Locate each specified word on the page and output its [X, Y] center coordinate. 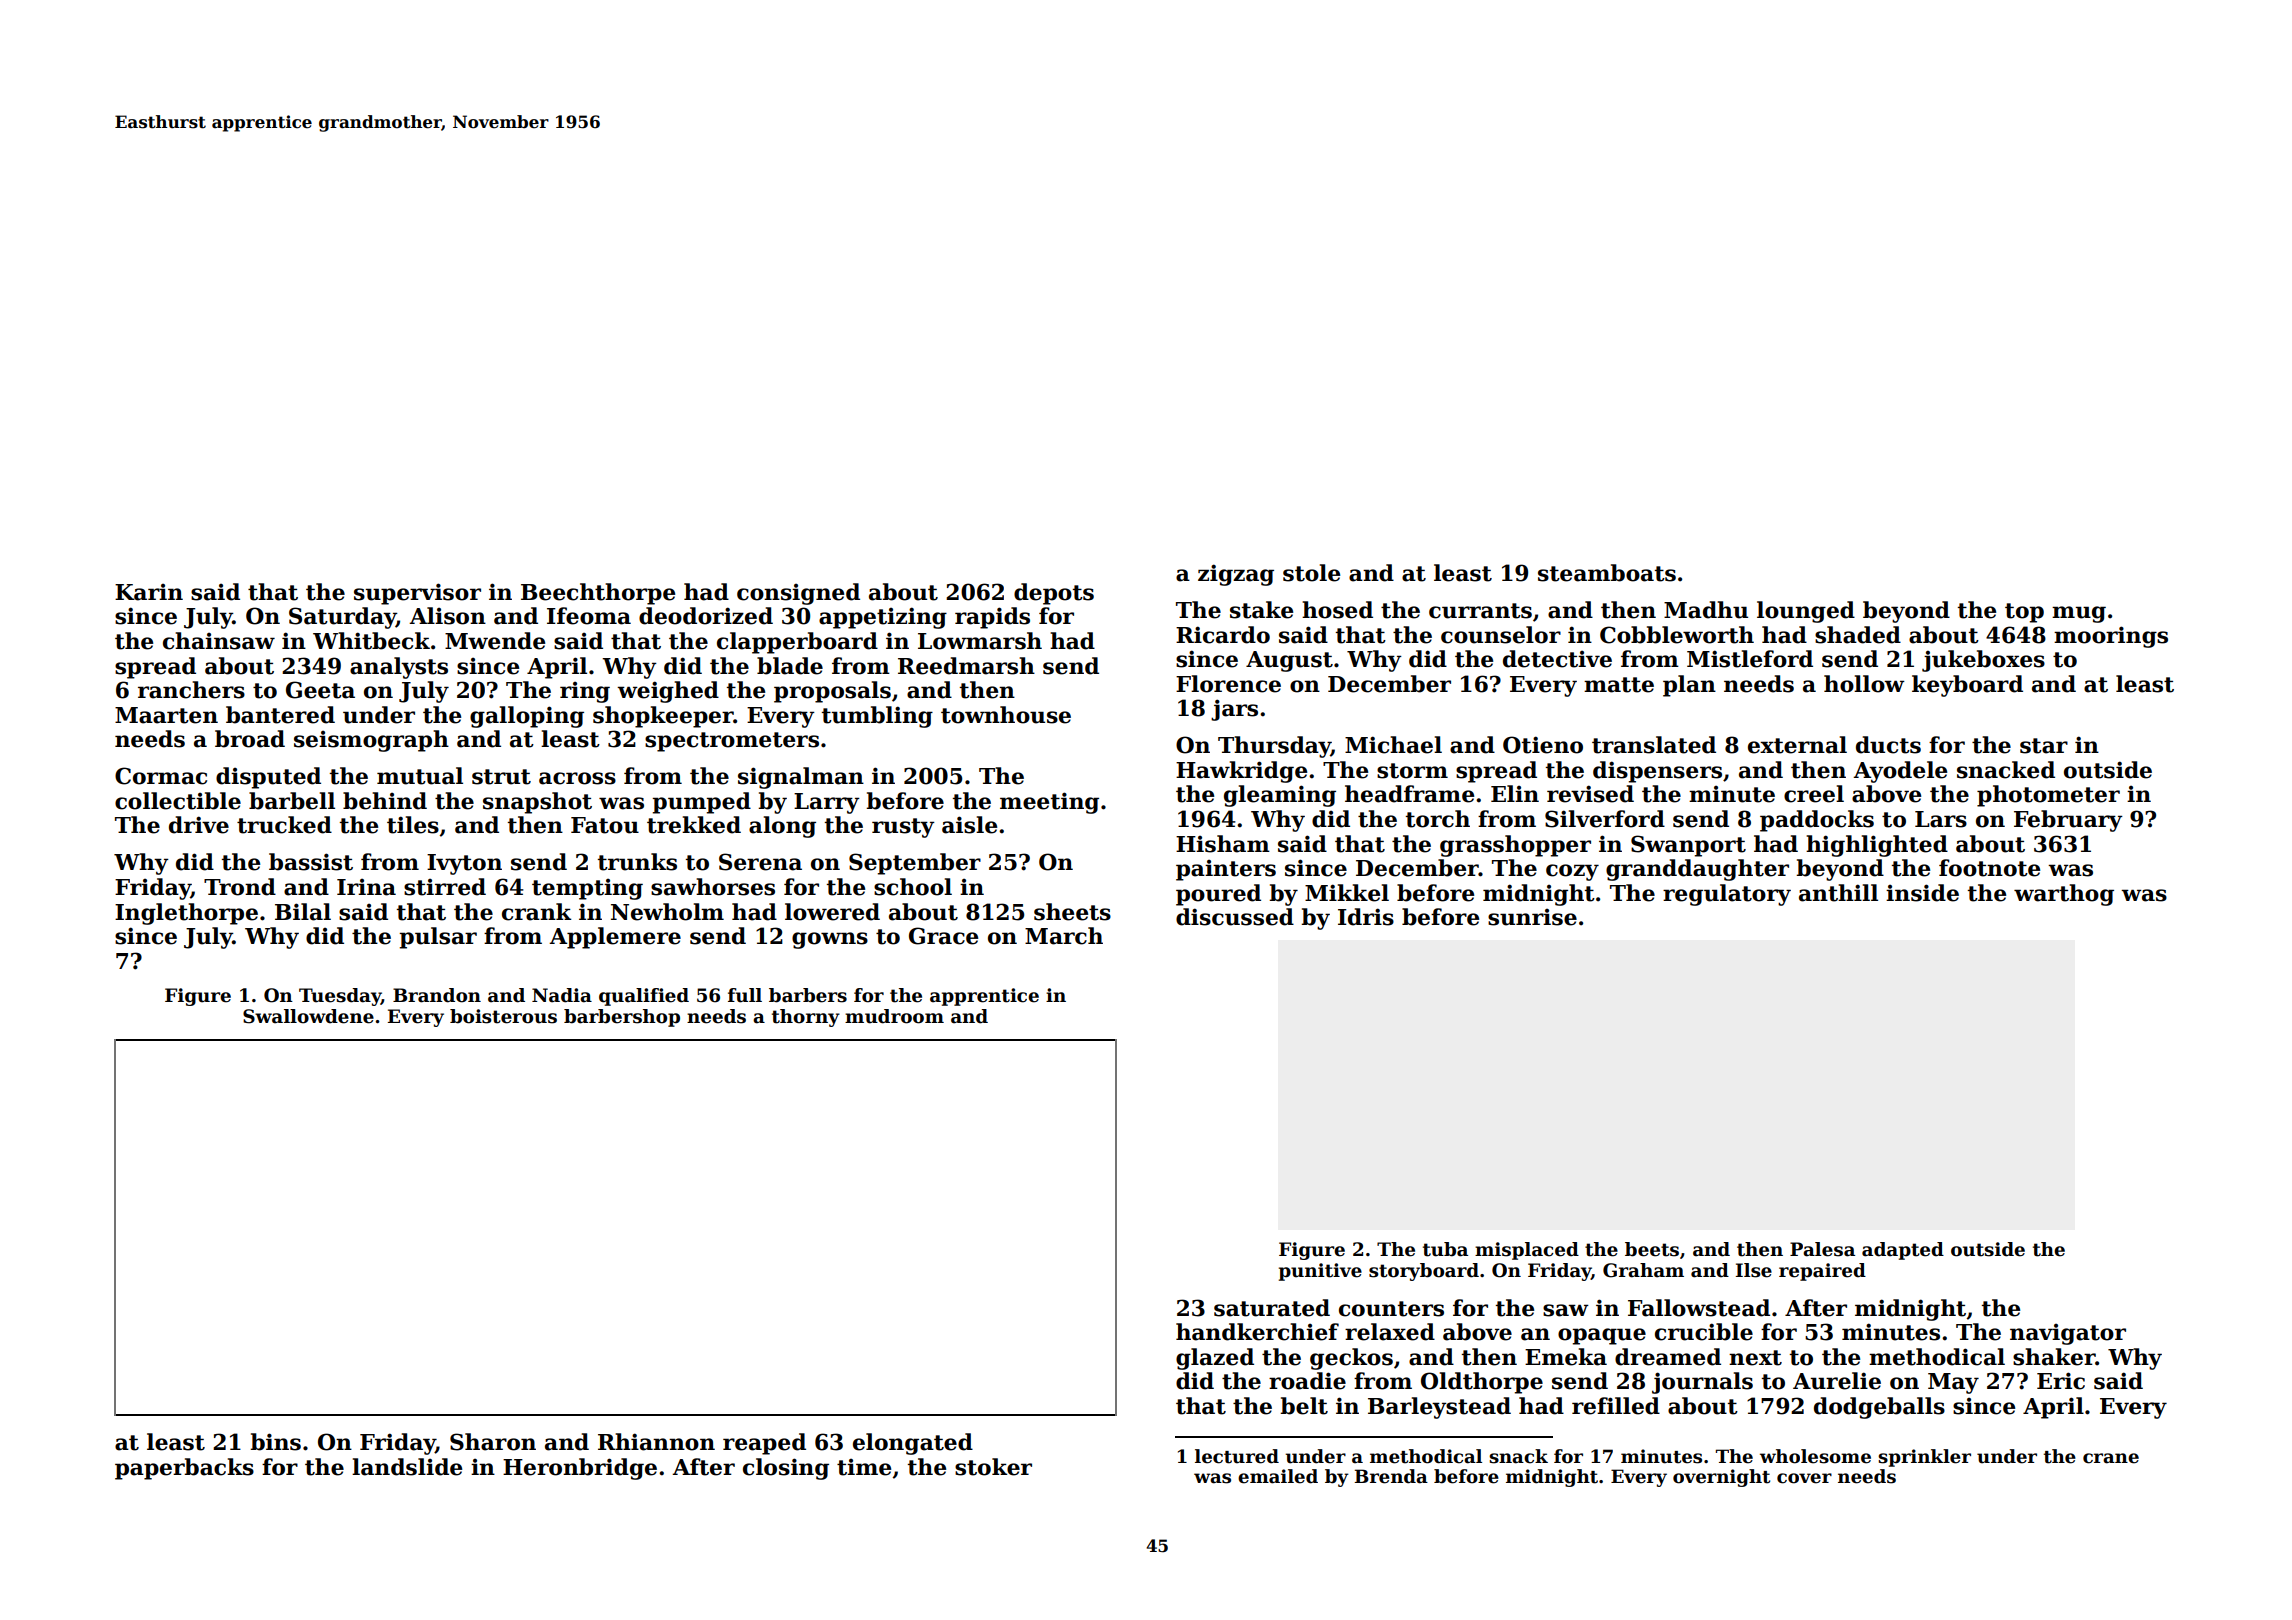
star [2044, 746]
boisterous [503, 1016]
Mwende [495, 641]
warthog [2064, 895]
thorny [806, 1018]
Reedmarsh [966, 666]
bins [275, 1442]
